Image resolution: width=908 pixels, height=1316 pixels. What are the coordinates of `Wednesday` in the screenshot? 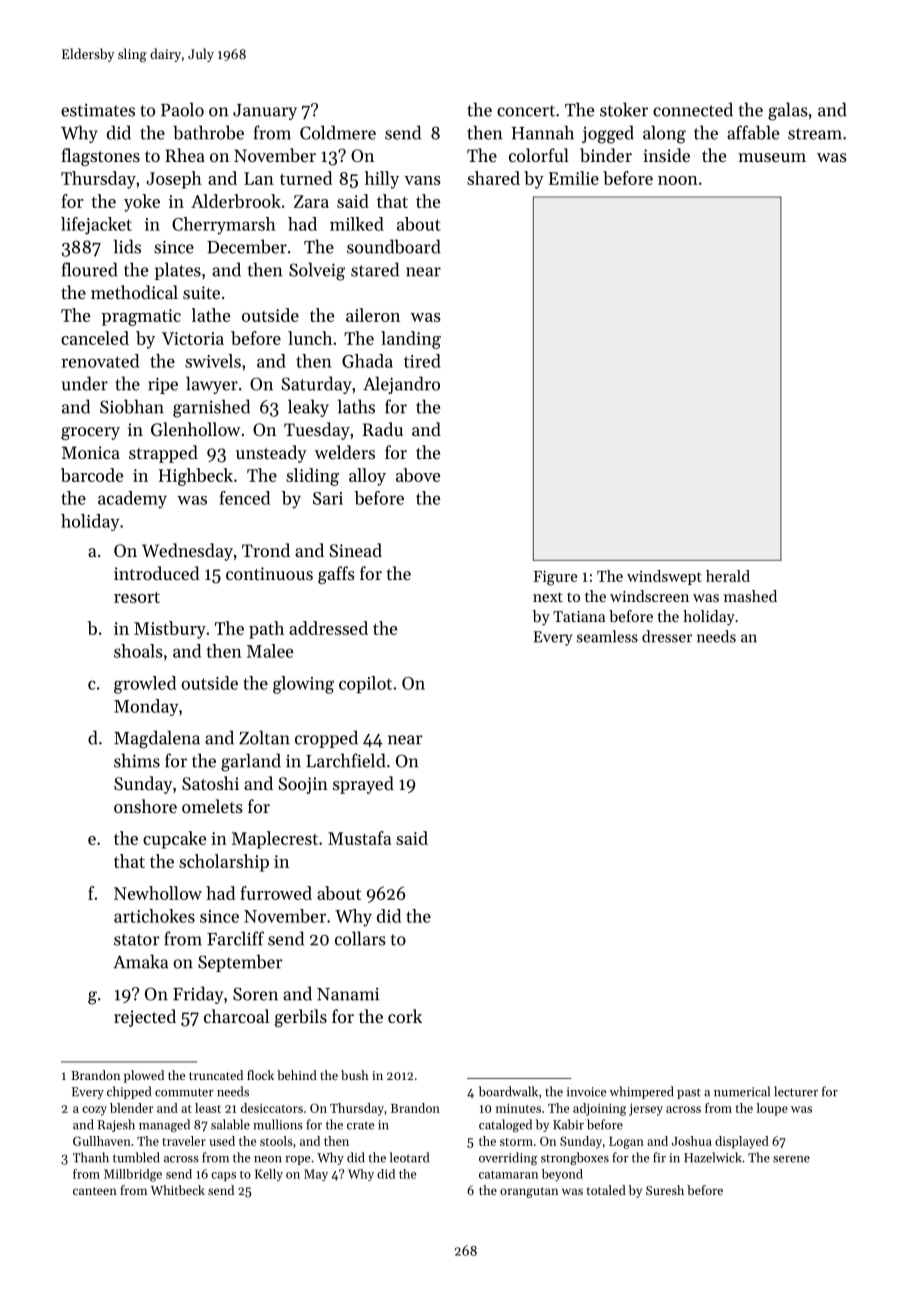 It's located at (187, 552).
